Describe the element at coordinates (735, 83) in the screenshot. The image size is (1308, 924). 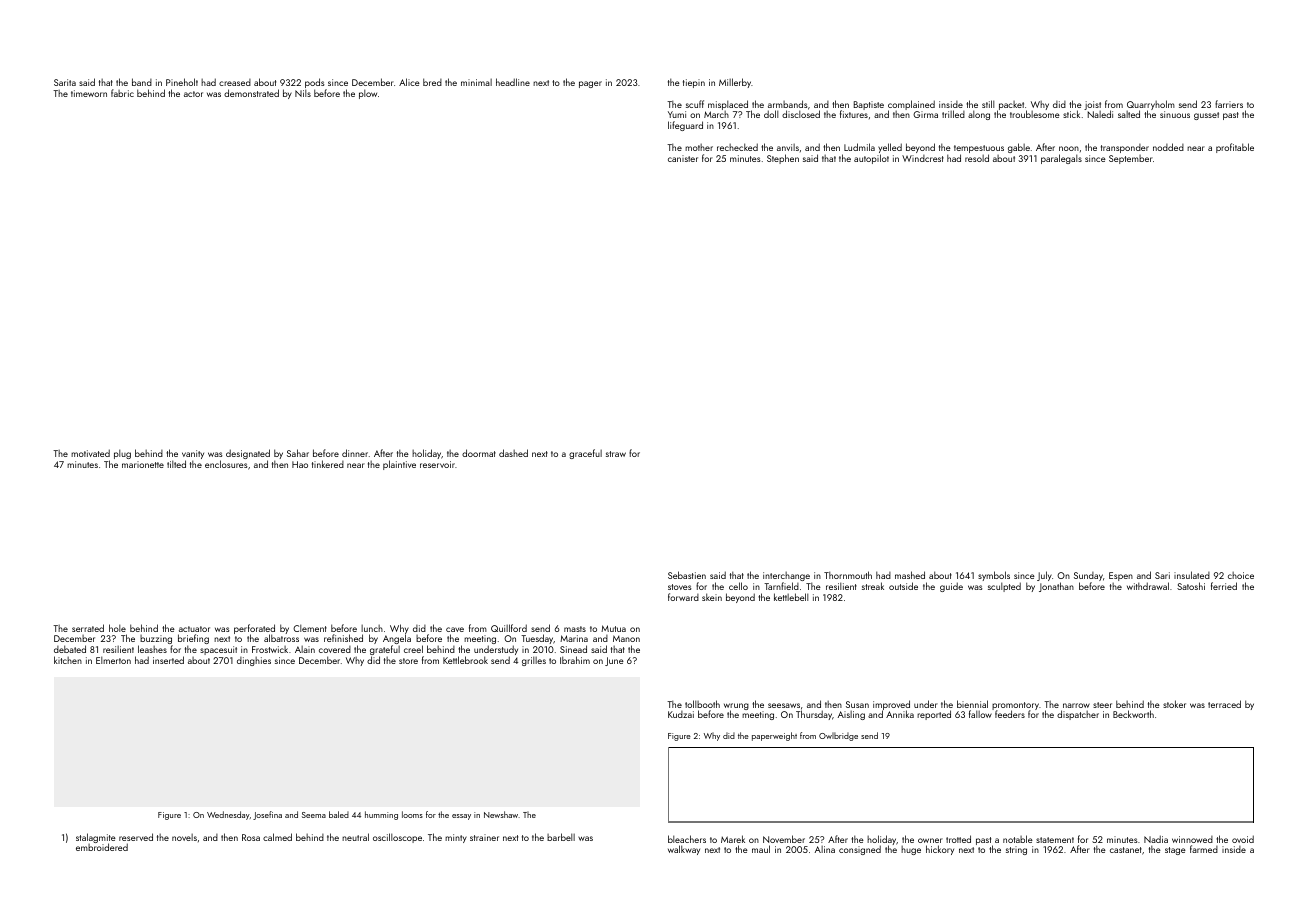
I see `Millerby` at that location.
